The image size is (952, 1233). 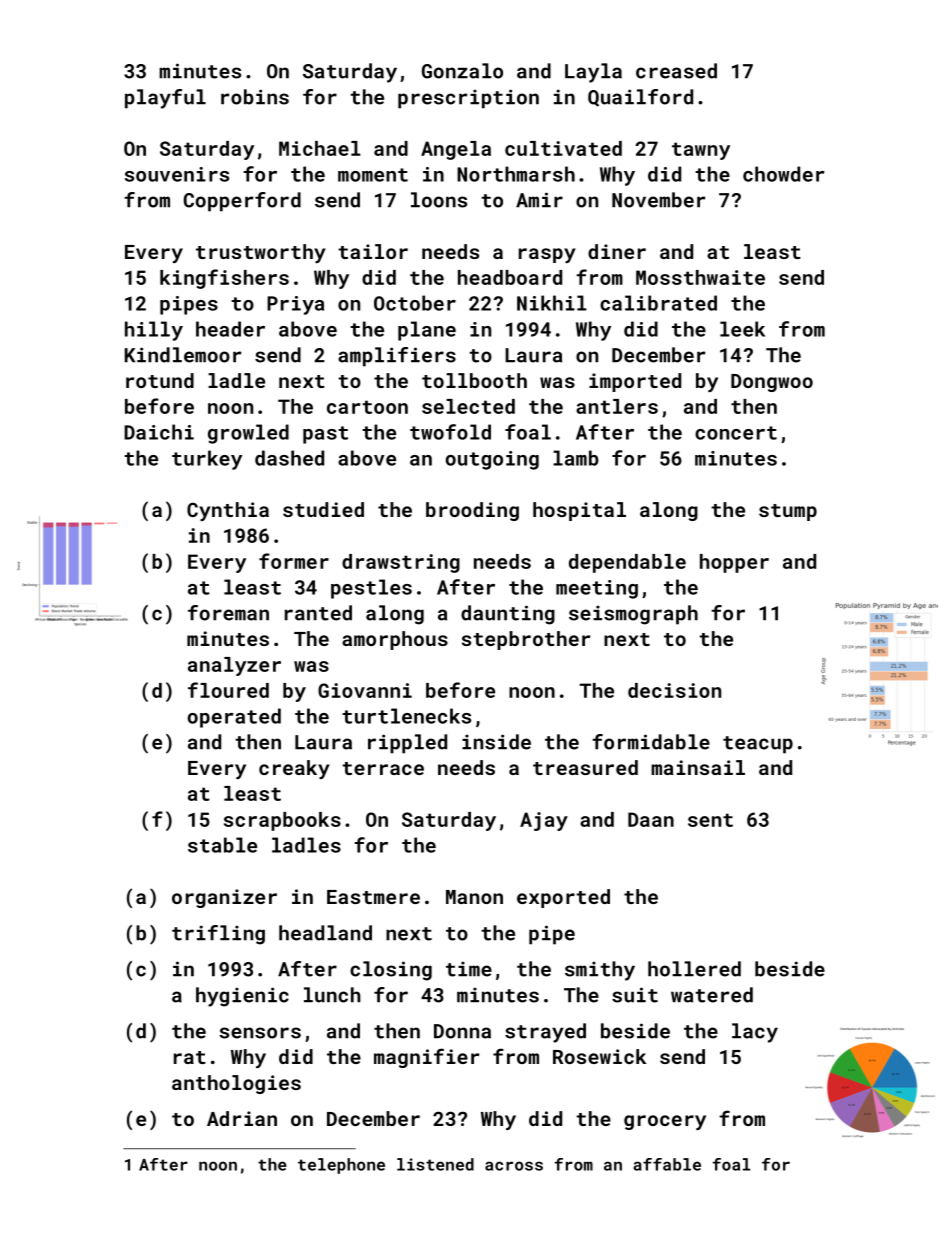 What do you see at coordinates (547, 255) in the image?
I see `raspy` at bounding box center [547, 255].
